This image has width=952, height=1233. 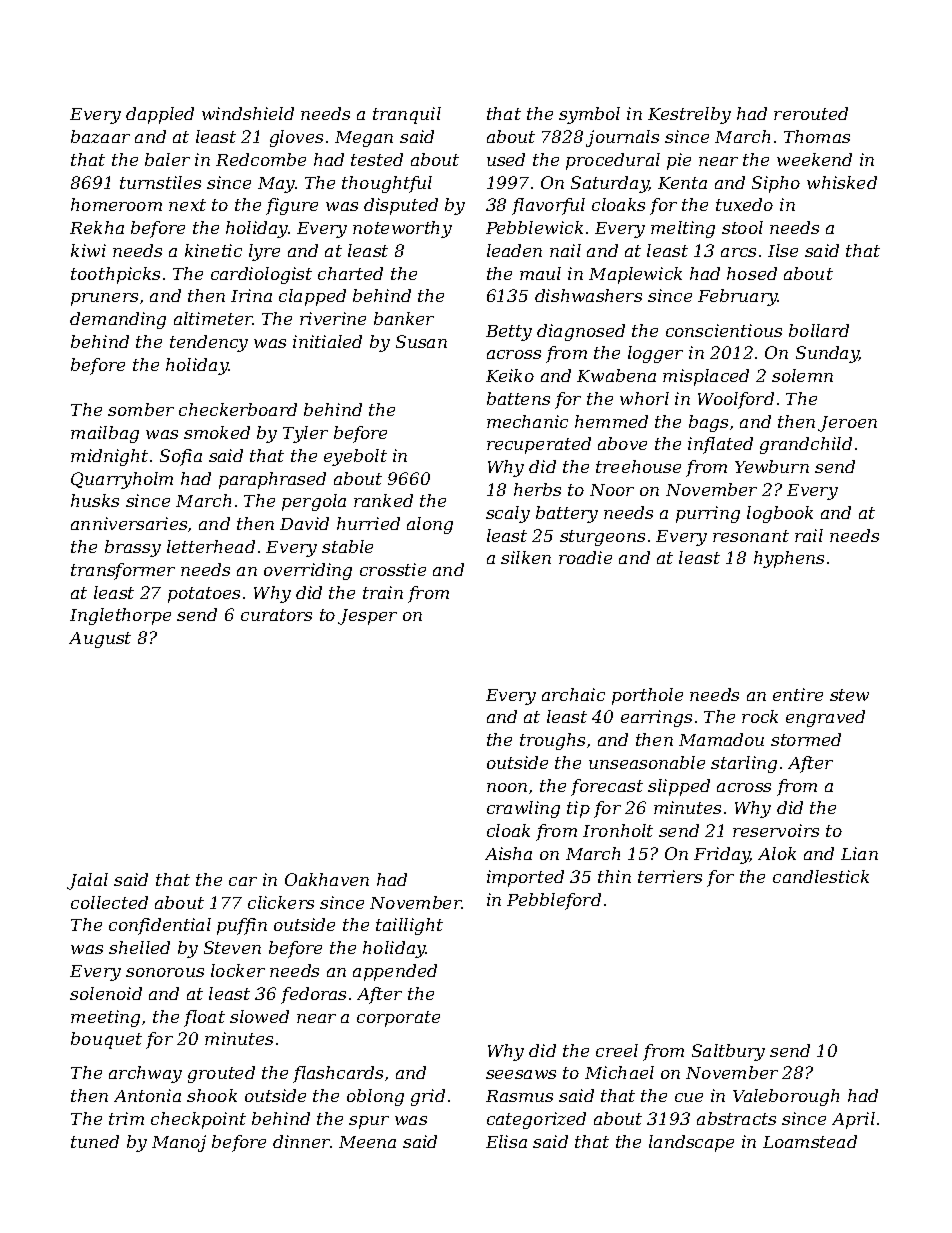 What do you see at coordinates (160, 115) in the image?
I see `dappled` at bounding box center [160, 115].
